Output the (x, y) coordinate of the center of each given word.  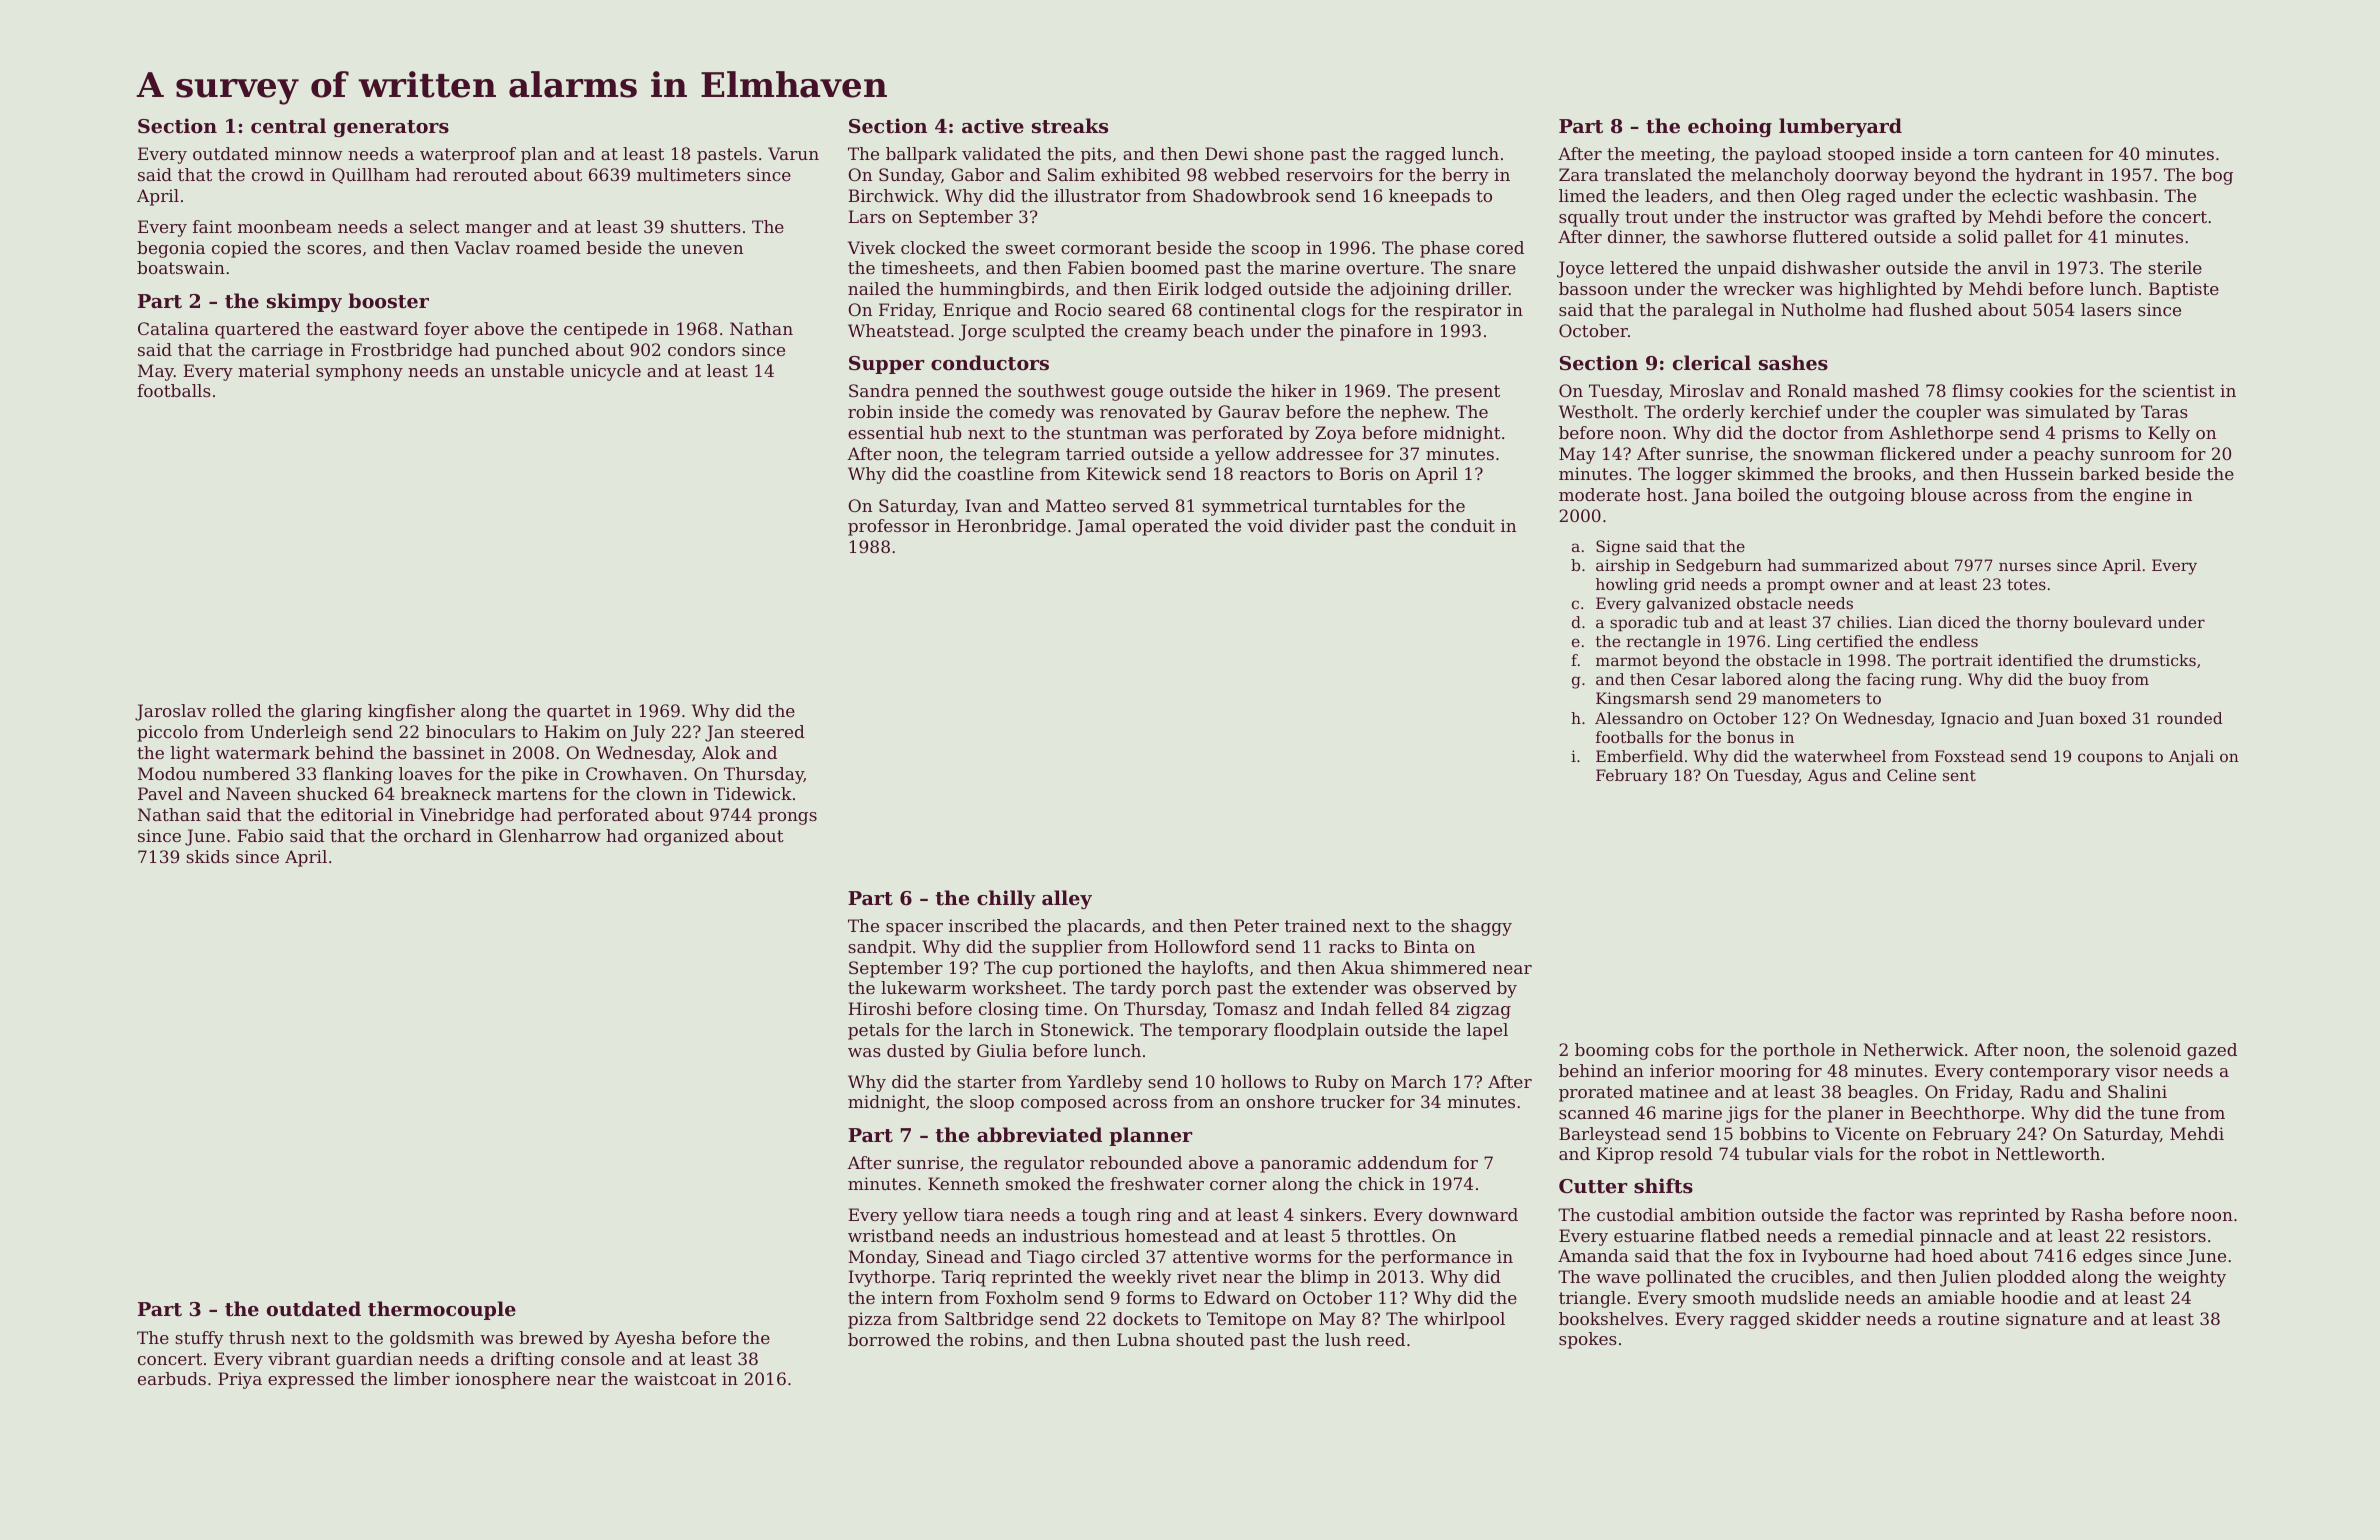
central (288, 126)
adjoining (1410, 290)
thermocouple (442, 1310)
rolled (237, 710)
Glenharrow (550, 835)
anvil (2008, 267)
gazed (2212, 1051)
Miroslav (1707, 390)
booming (1612, 1051)
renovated (1143, 411)
